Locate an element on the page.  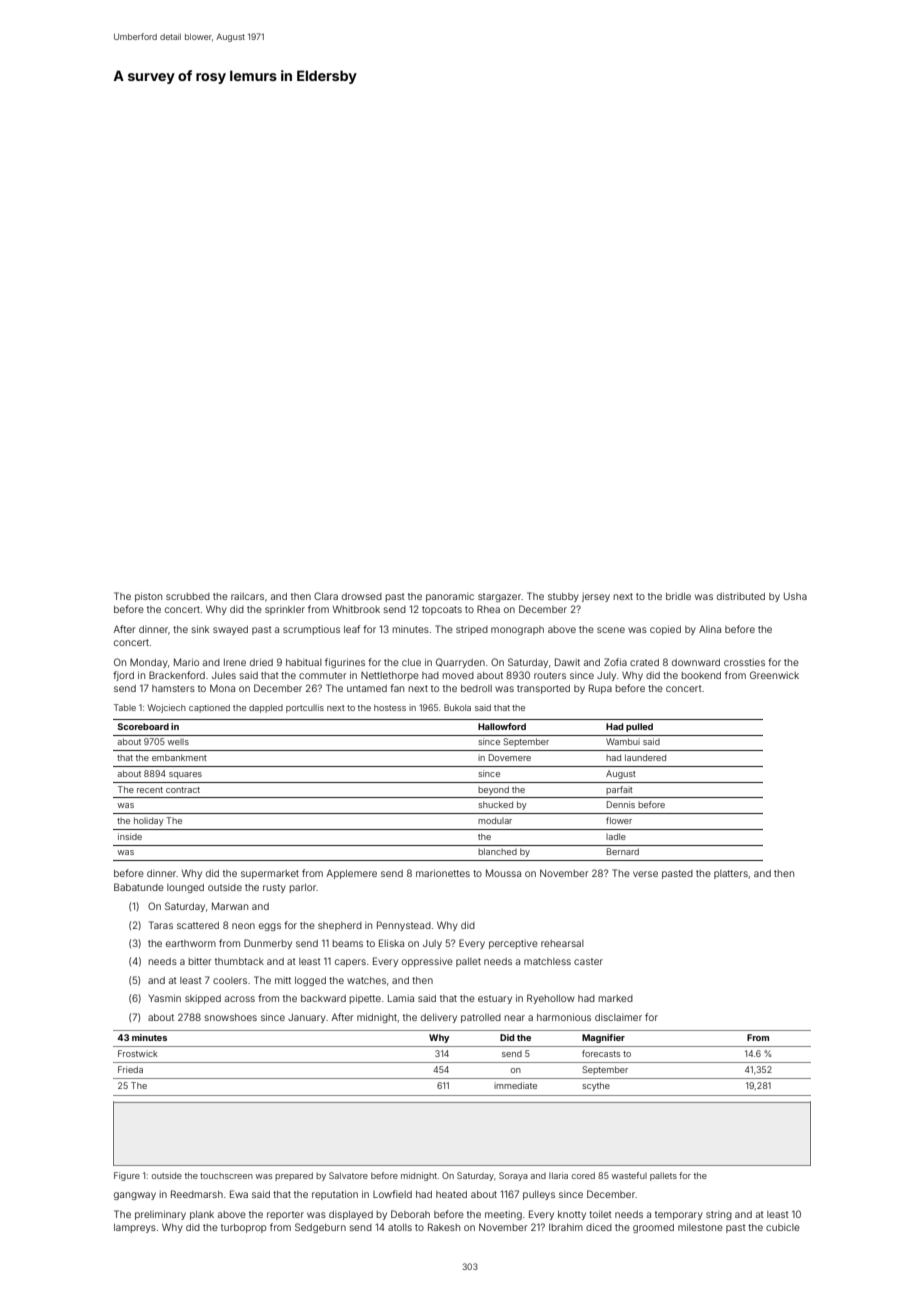
disclaimer is located at coordinates (618, 1017).
